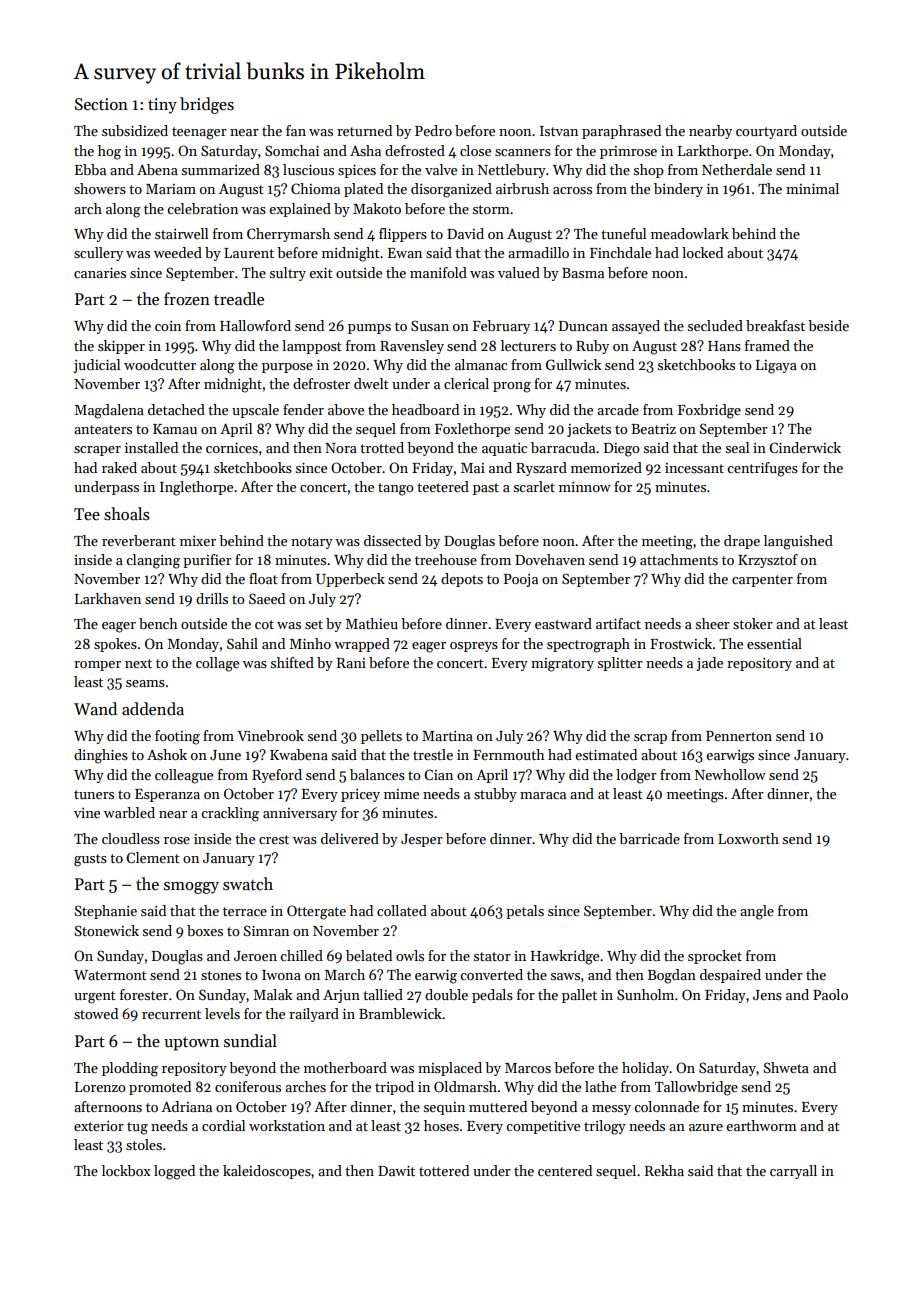  Describe the element at coordinates (174, 1172) in the screenshot. I see `logged` at that location.
